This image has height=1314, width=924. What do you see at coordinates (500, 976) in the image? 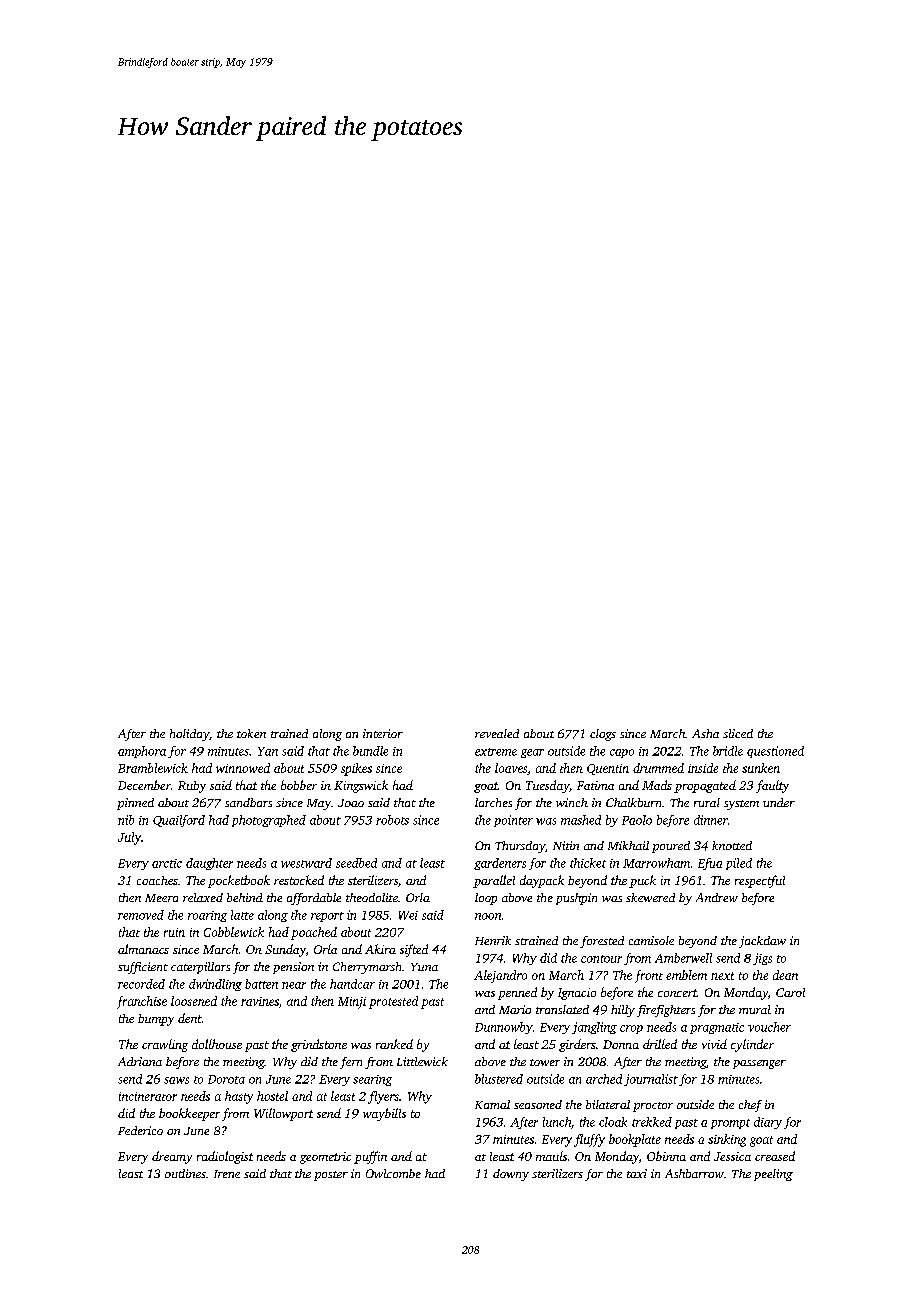
I see `Alejandro` at bounding box center [500, 976].
